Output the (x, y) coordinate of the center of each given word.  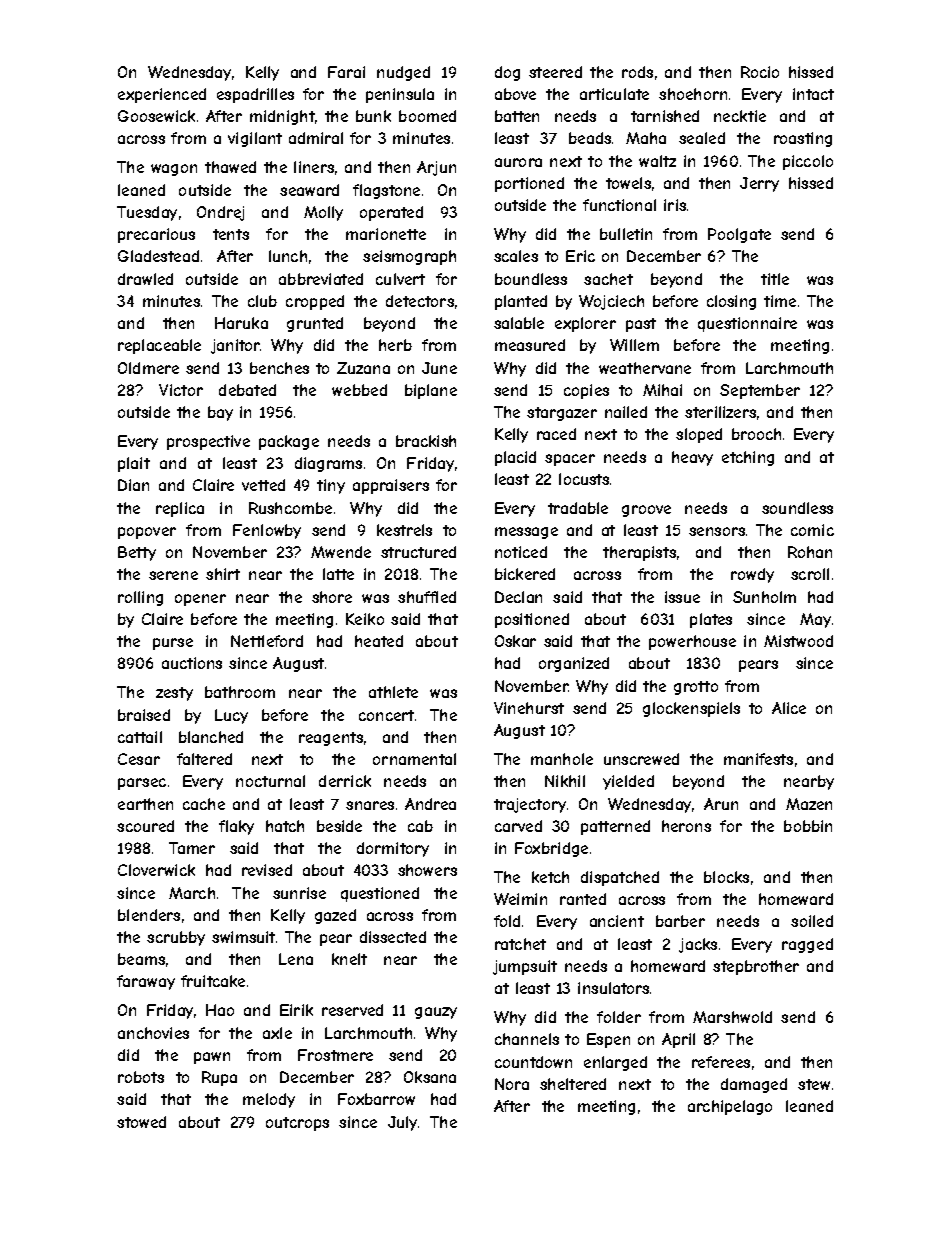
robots (141, 1077)
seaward (309, 190)
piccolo (808, 162)
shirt (223, 574)
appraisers (391, 486)
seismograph (409, 257)
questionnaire (747, 324)
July (402, 1123)
